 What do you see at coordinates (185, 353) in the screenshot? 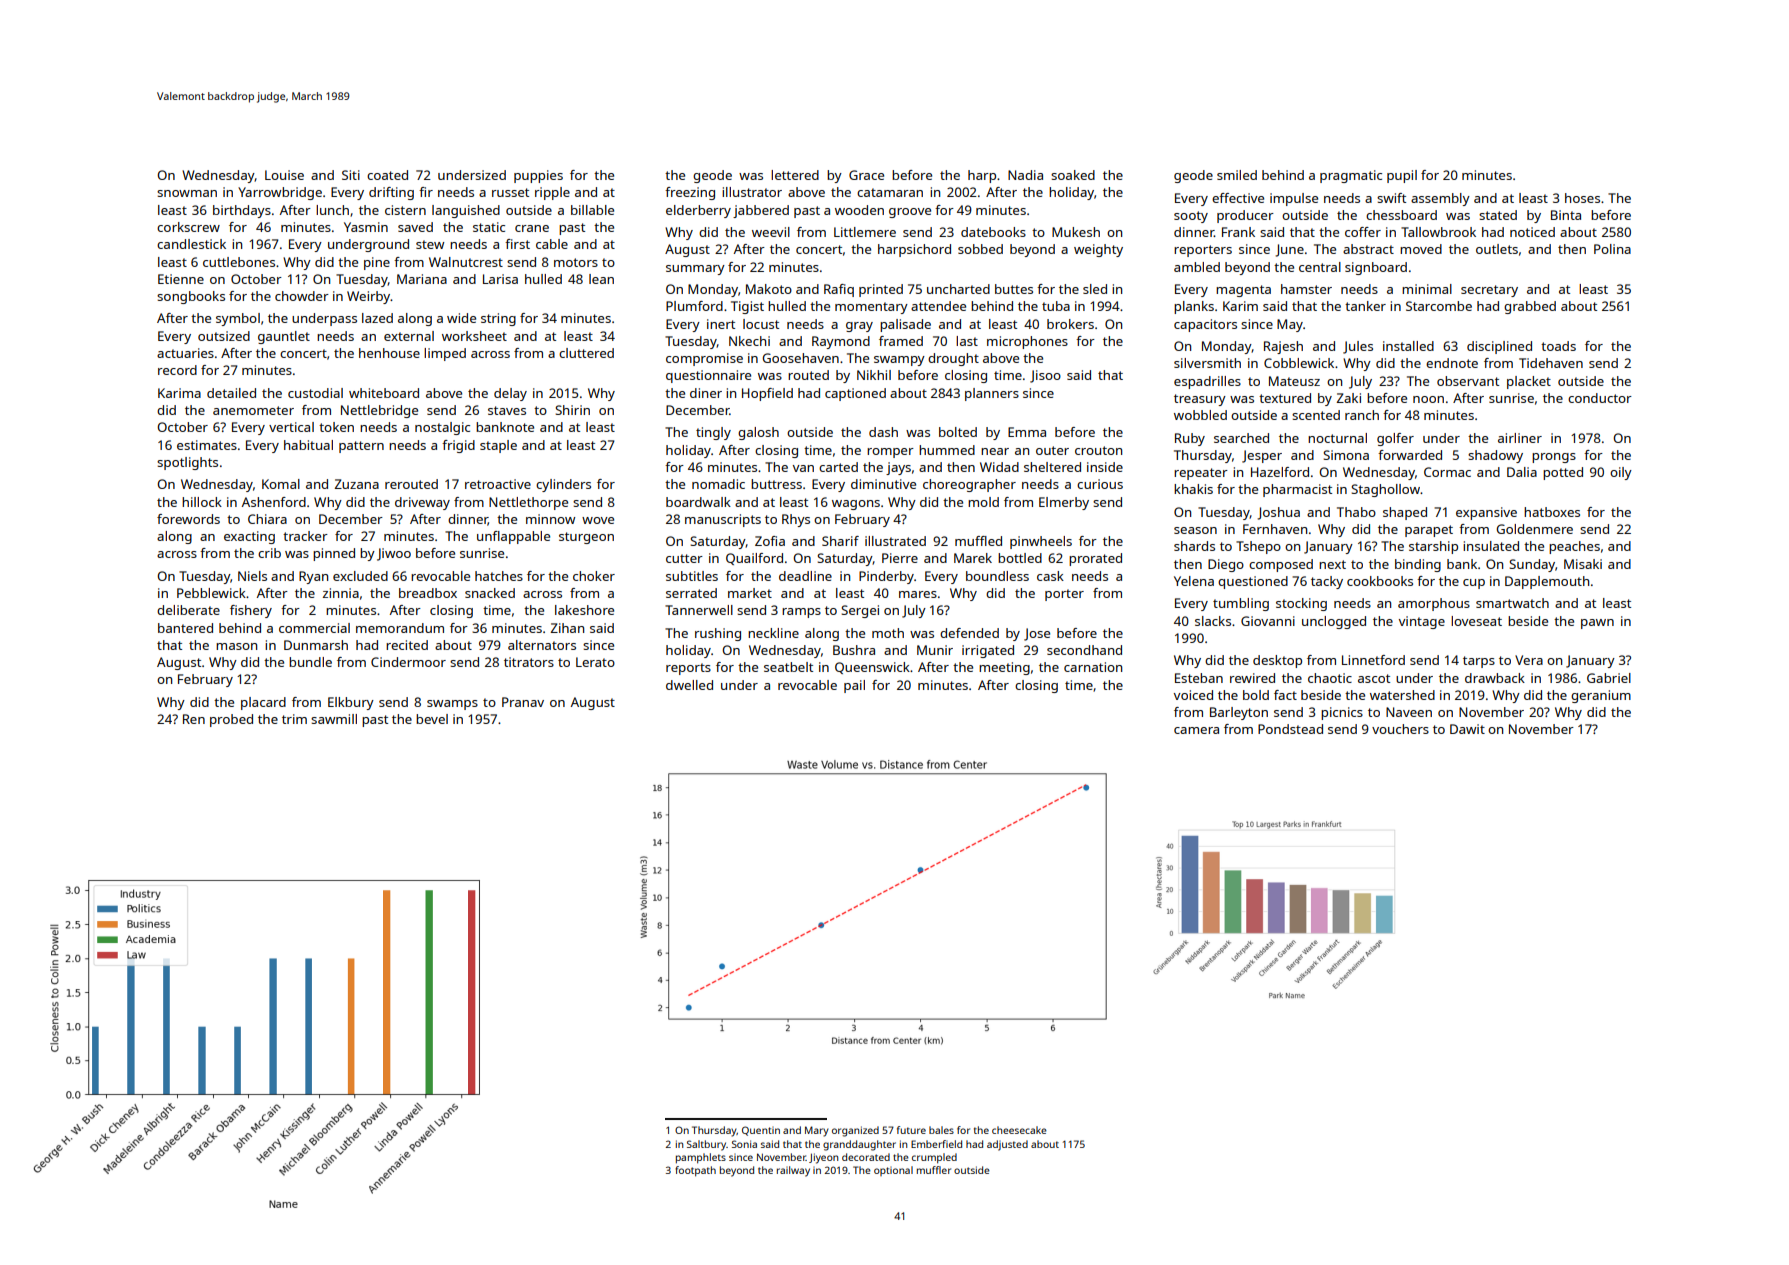
I see `actuaries` at bounding box center [185, 353].
